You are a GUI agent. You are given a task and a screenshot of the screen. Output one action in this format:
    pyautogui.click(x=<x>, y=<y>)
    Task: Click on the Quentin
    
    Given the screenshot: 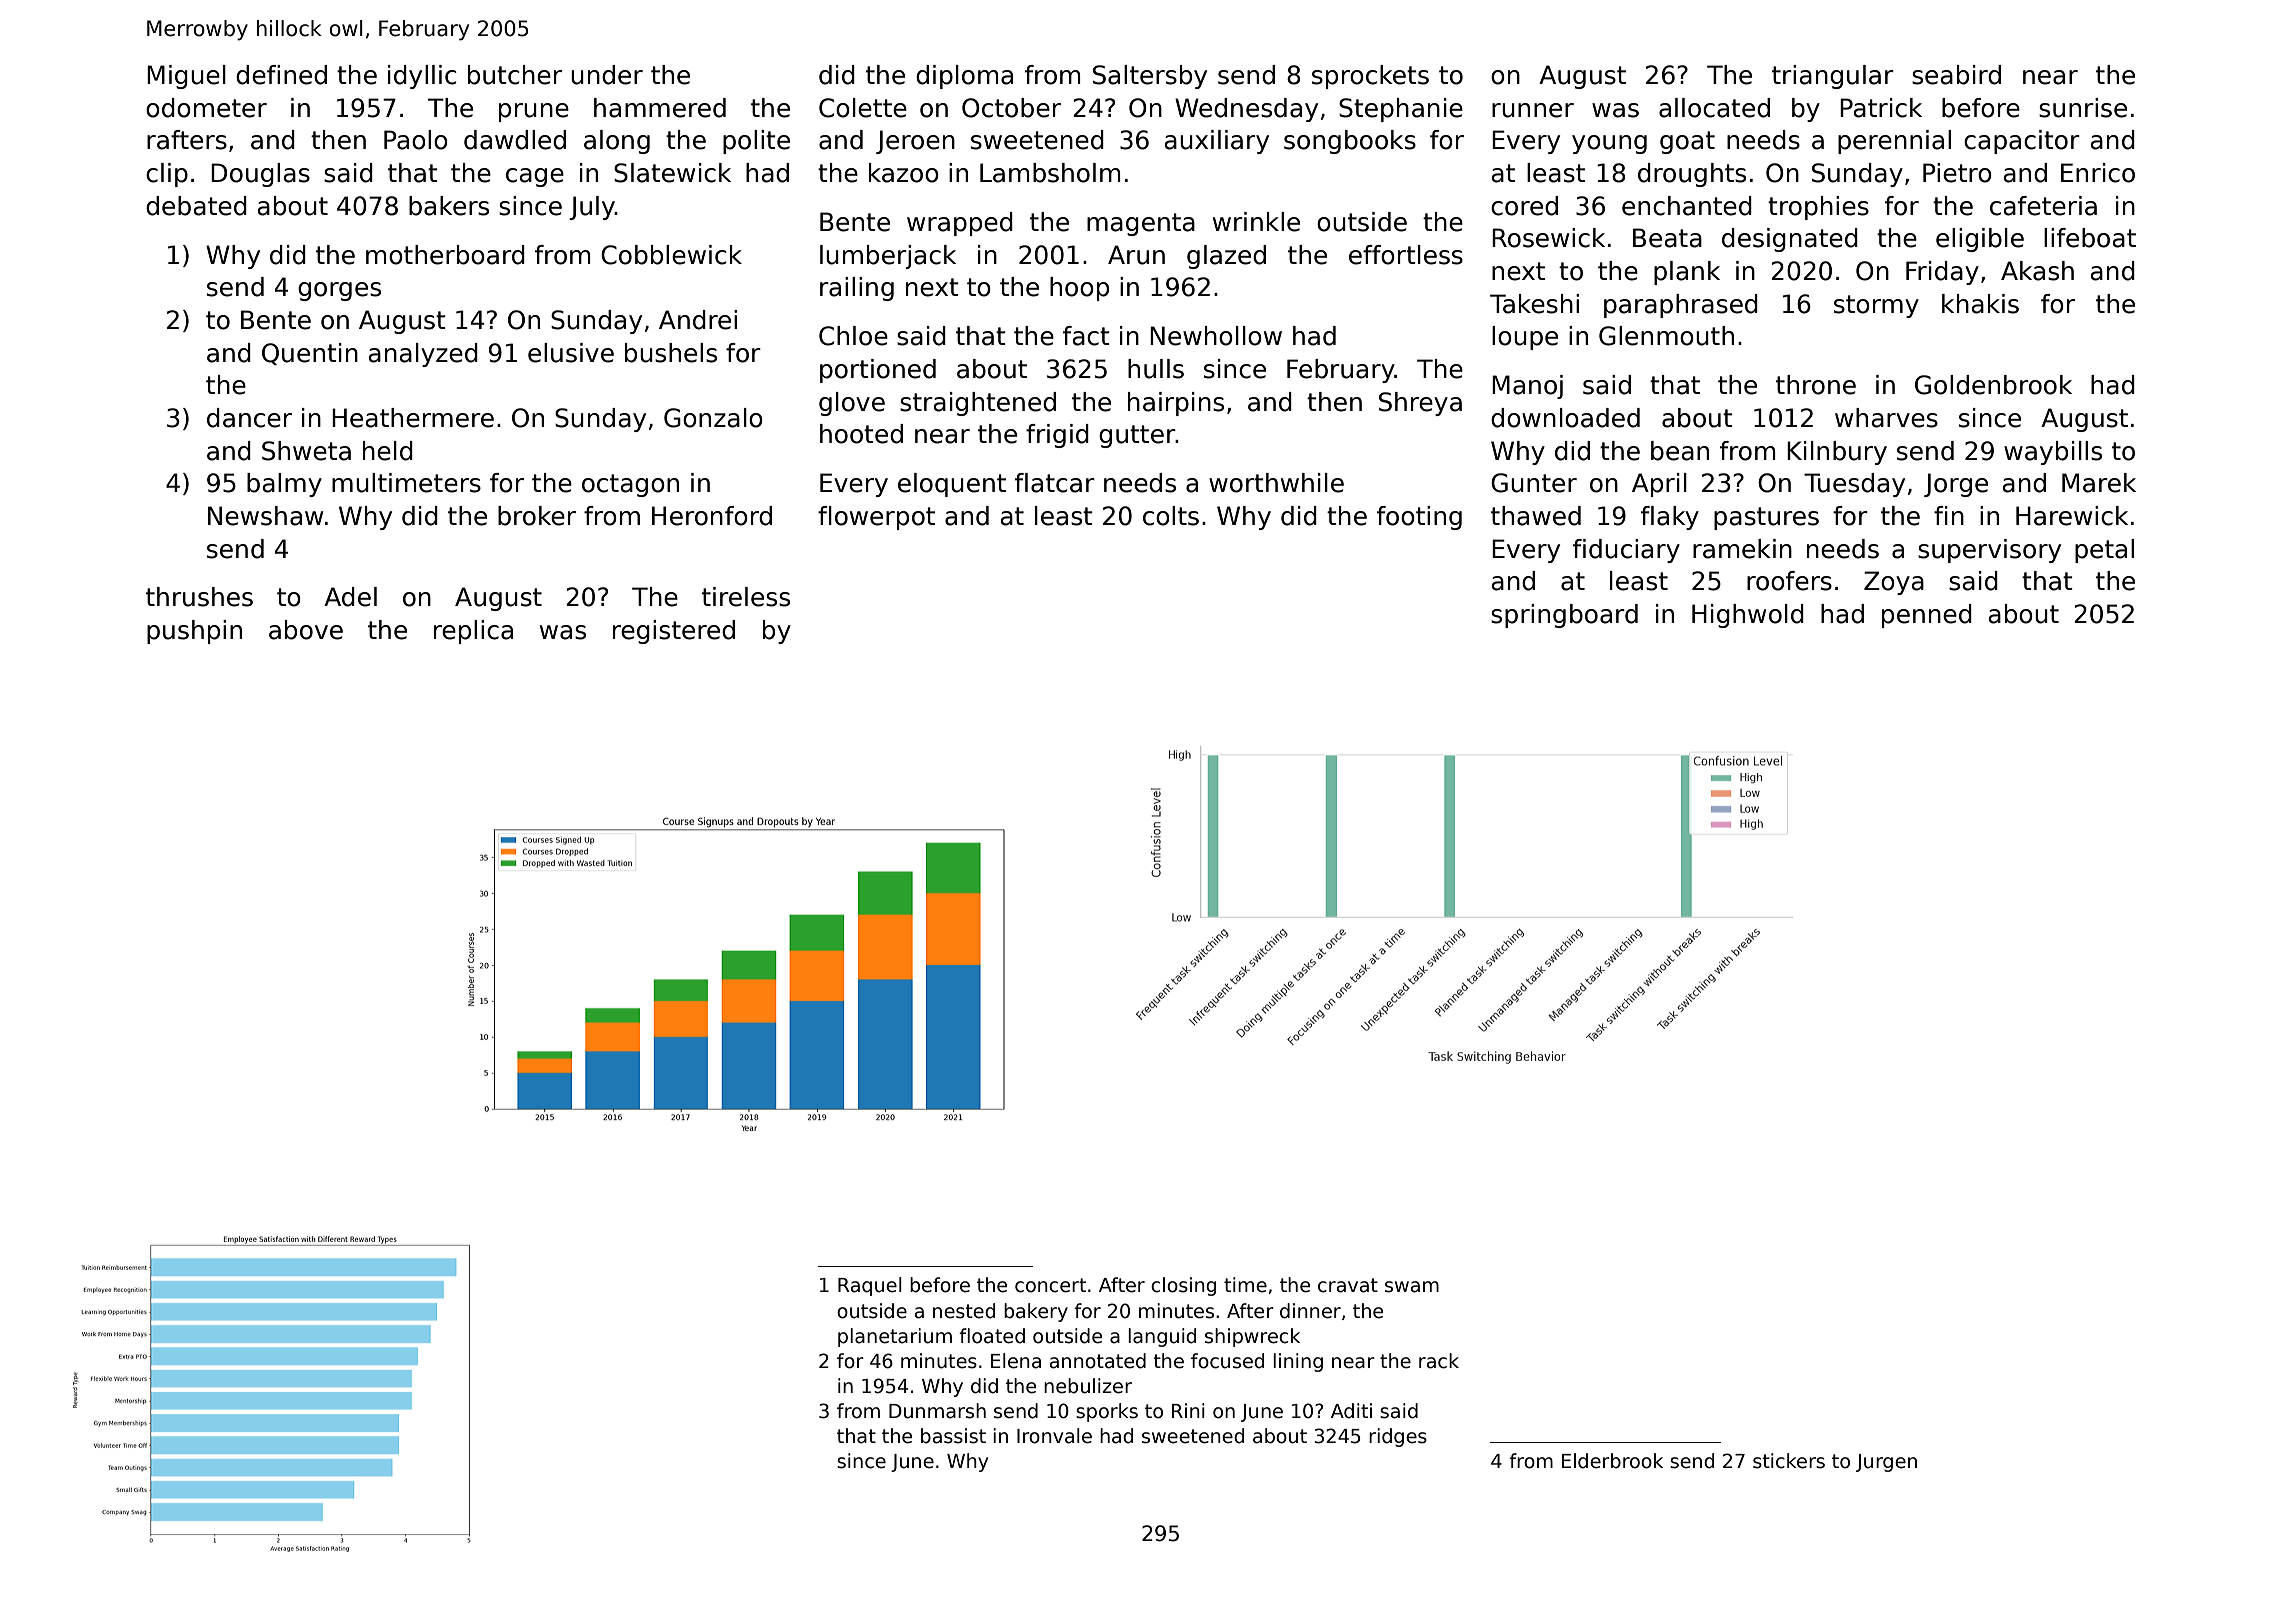 What is the action you would take?
    pyautogui.click(x=310, y=354)
